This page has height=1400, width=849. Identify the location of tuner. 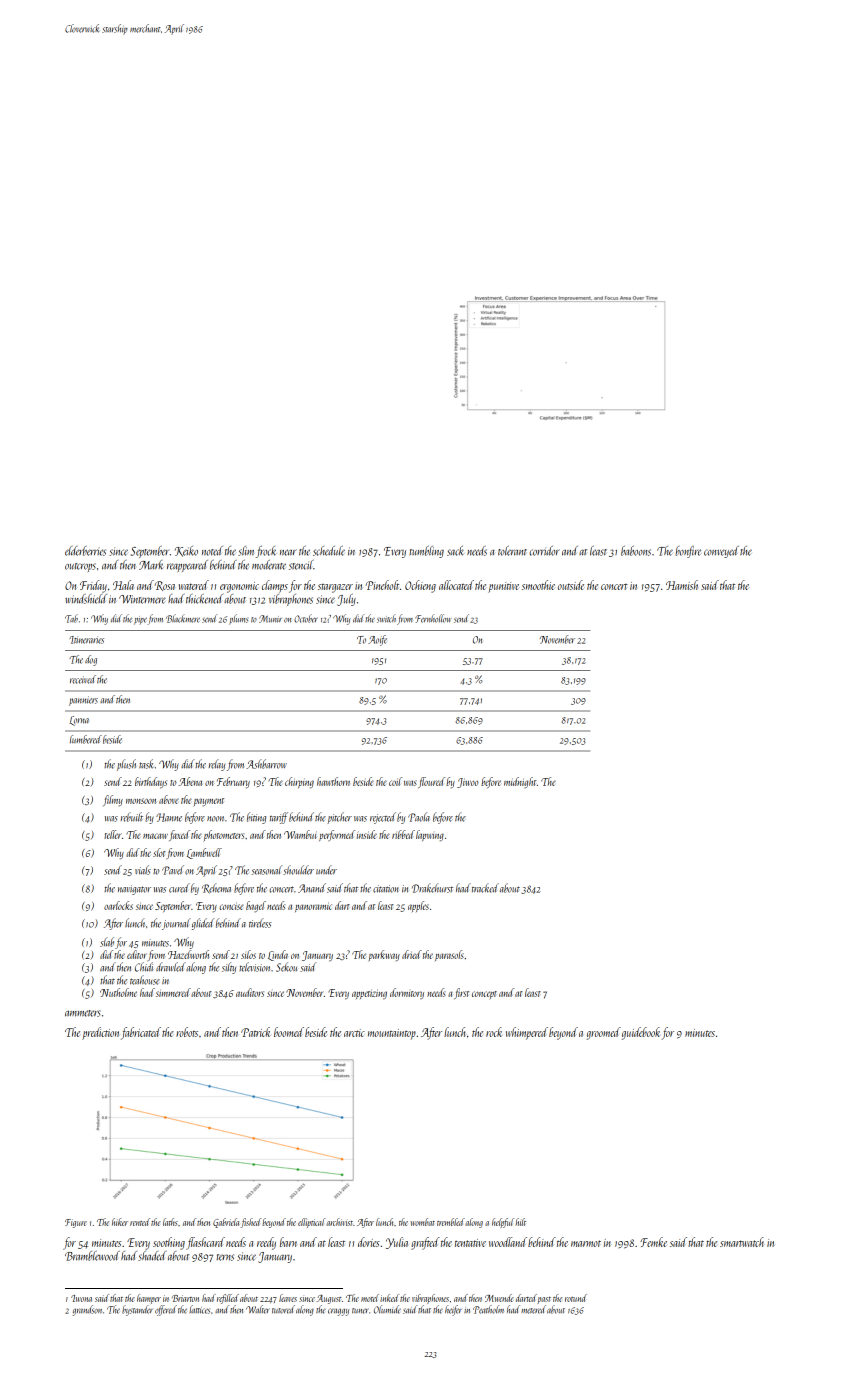
(360, 1311).
